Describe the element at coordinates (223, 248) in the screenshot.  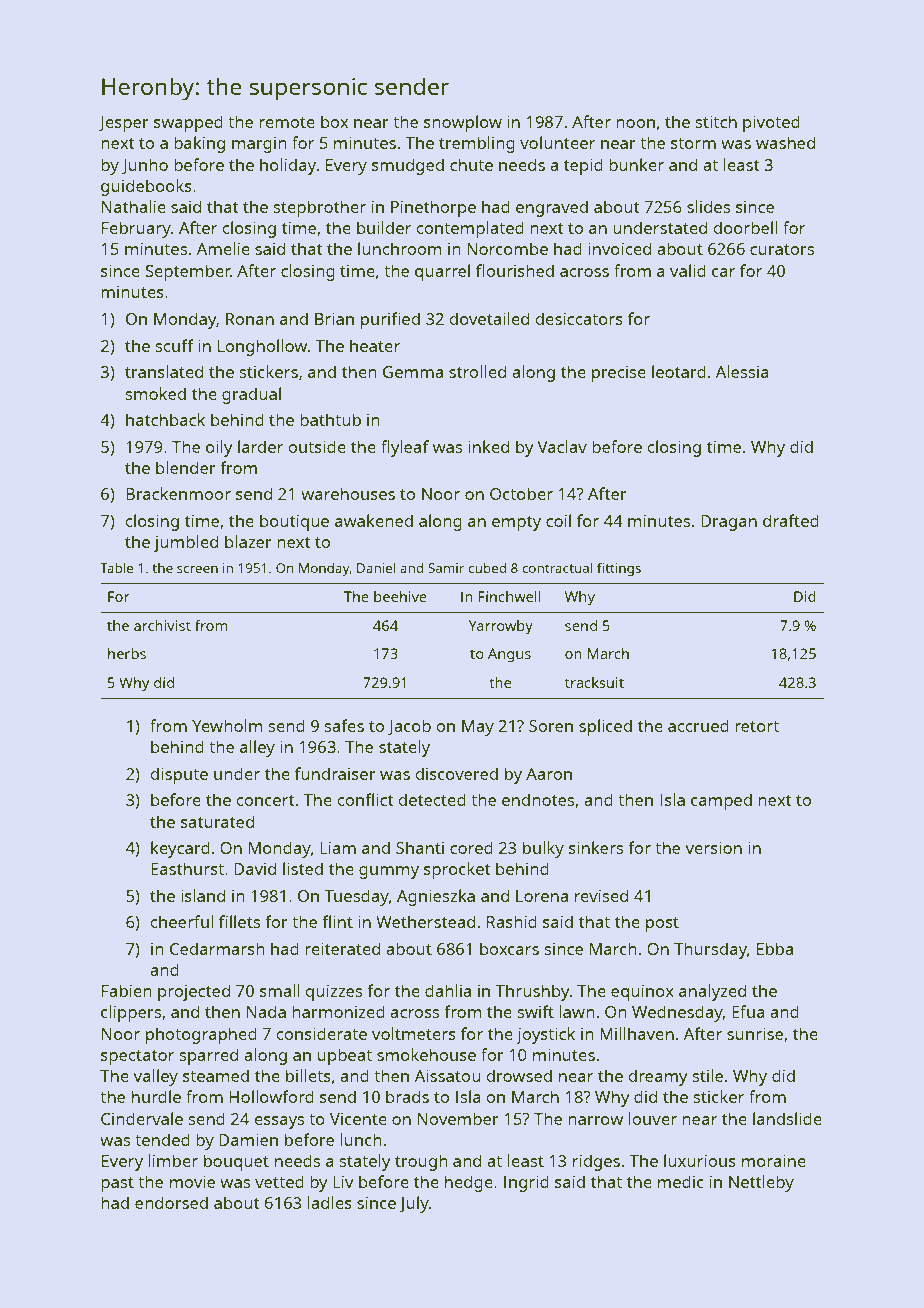
I see `Amelie` at that location.
